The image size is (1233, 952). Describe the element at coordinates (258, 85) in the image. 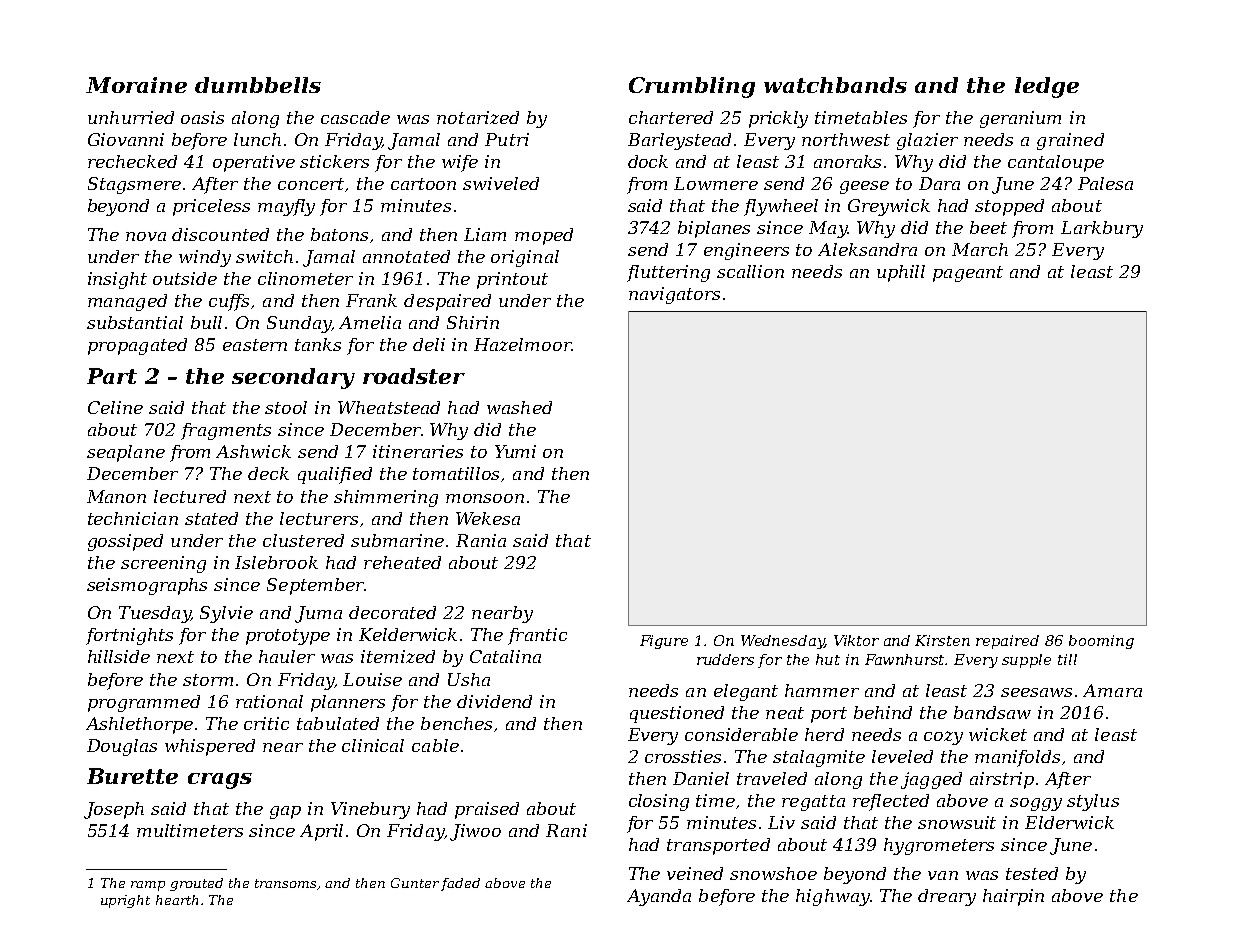

I see `dumbbells` at that location.
